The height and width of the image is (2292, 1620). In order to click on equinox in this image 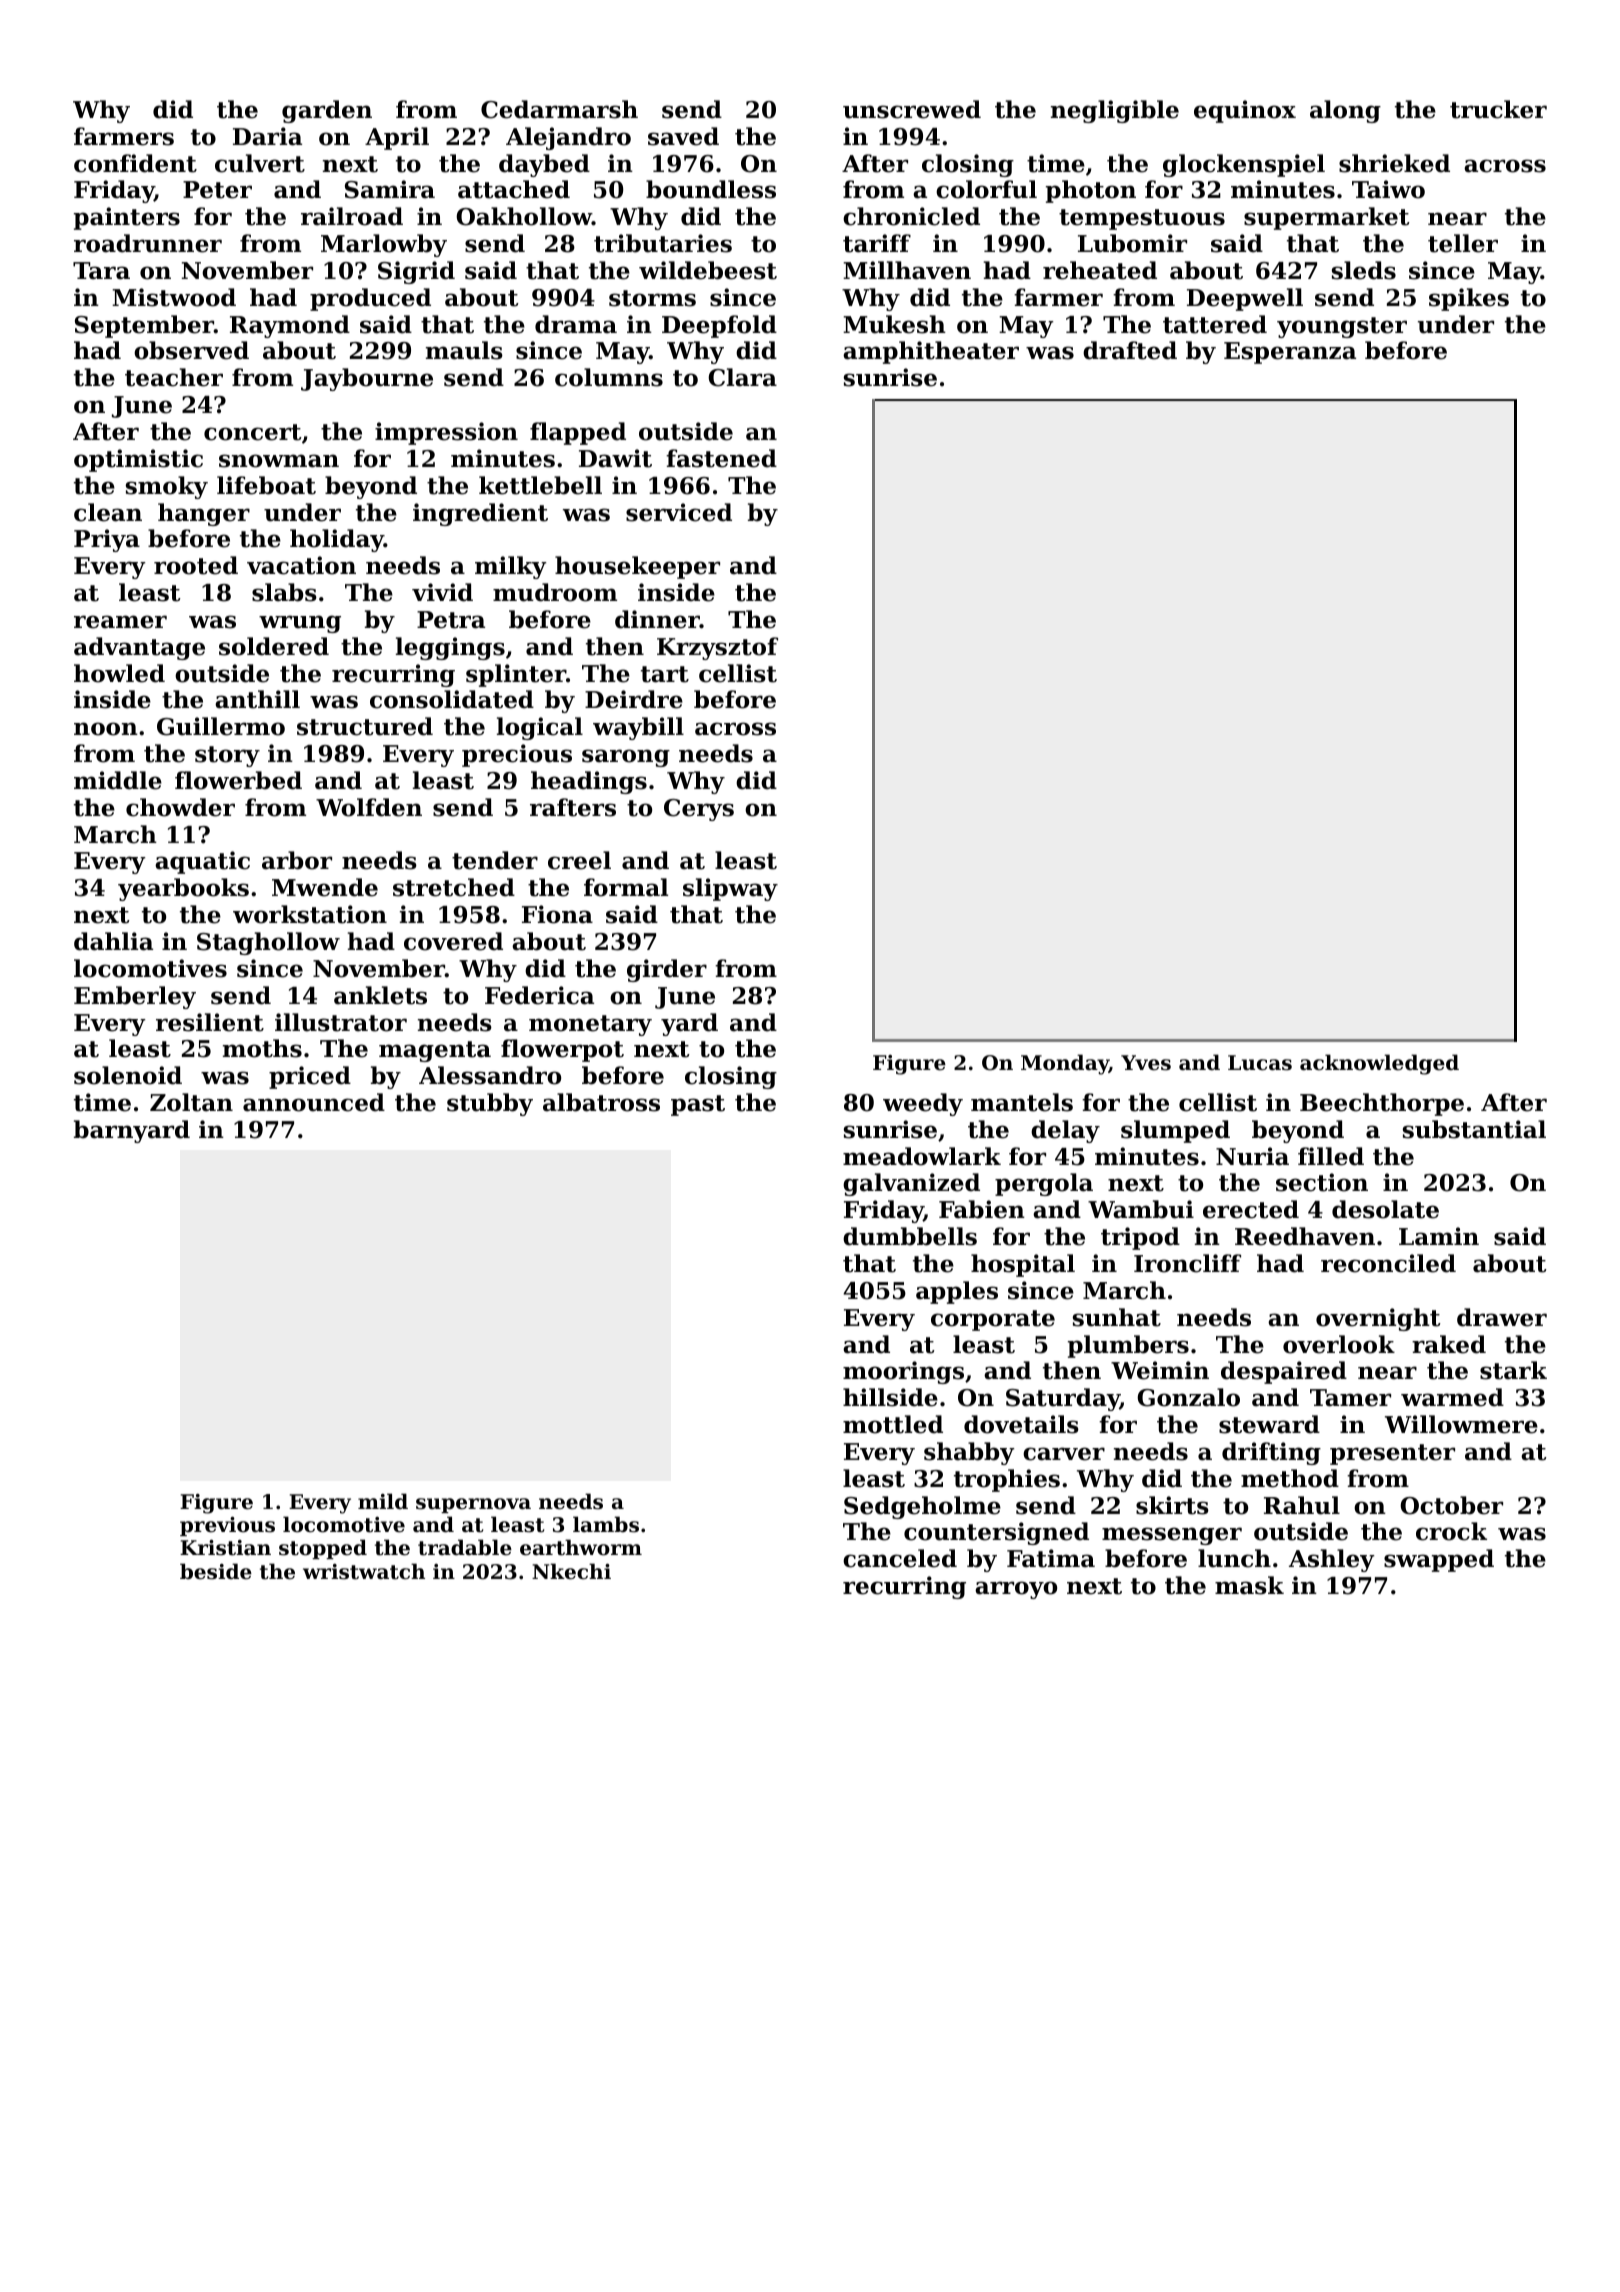, I will do `click(1245, 111)`.
